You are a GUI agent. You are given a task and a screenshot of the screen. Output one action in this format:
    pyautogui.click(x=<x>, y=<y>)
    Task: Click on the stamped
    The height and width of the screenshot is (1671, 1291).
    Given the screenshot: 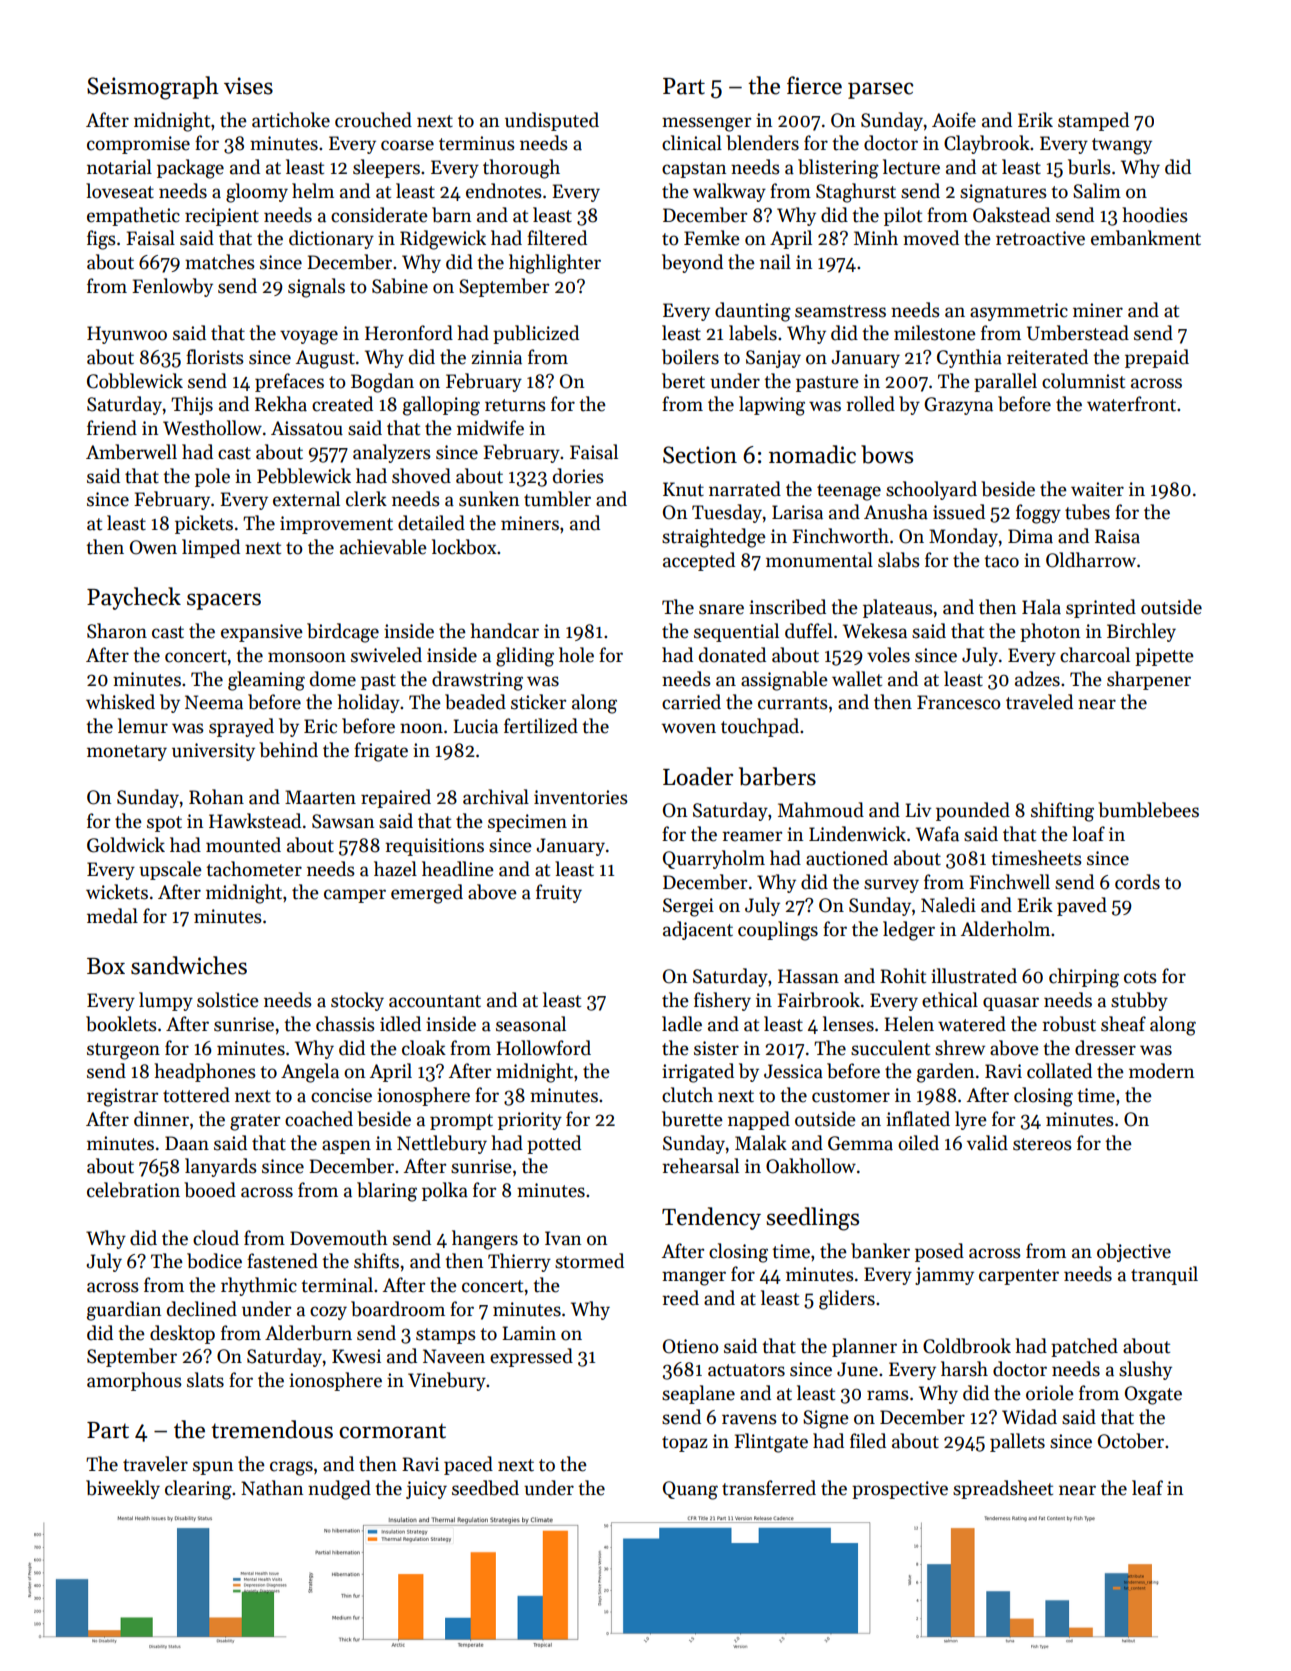 What is the action you would take?
    pyautogui.click(x=1093, y=121)
